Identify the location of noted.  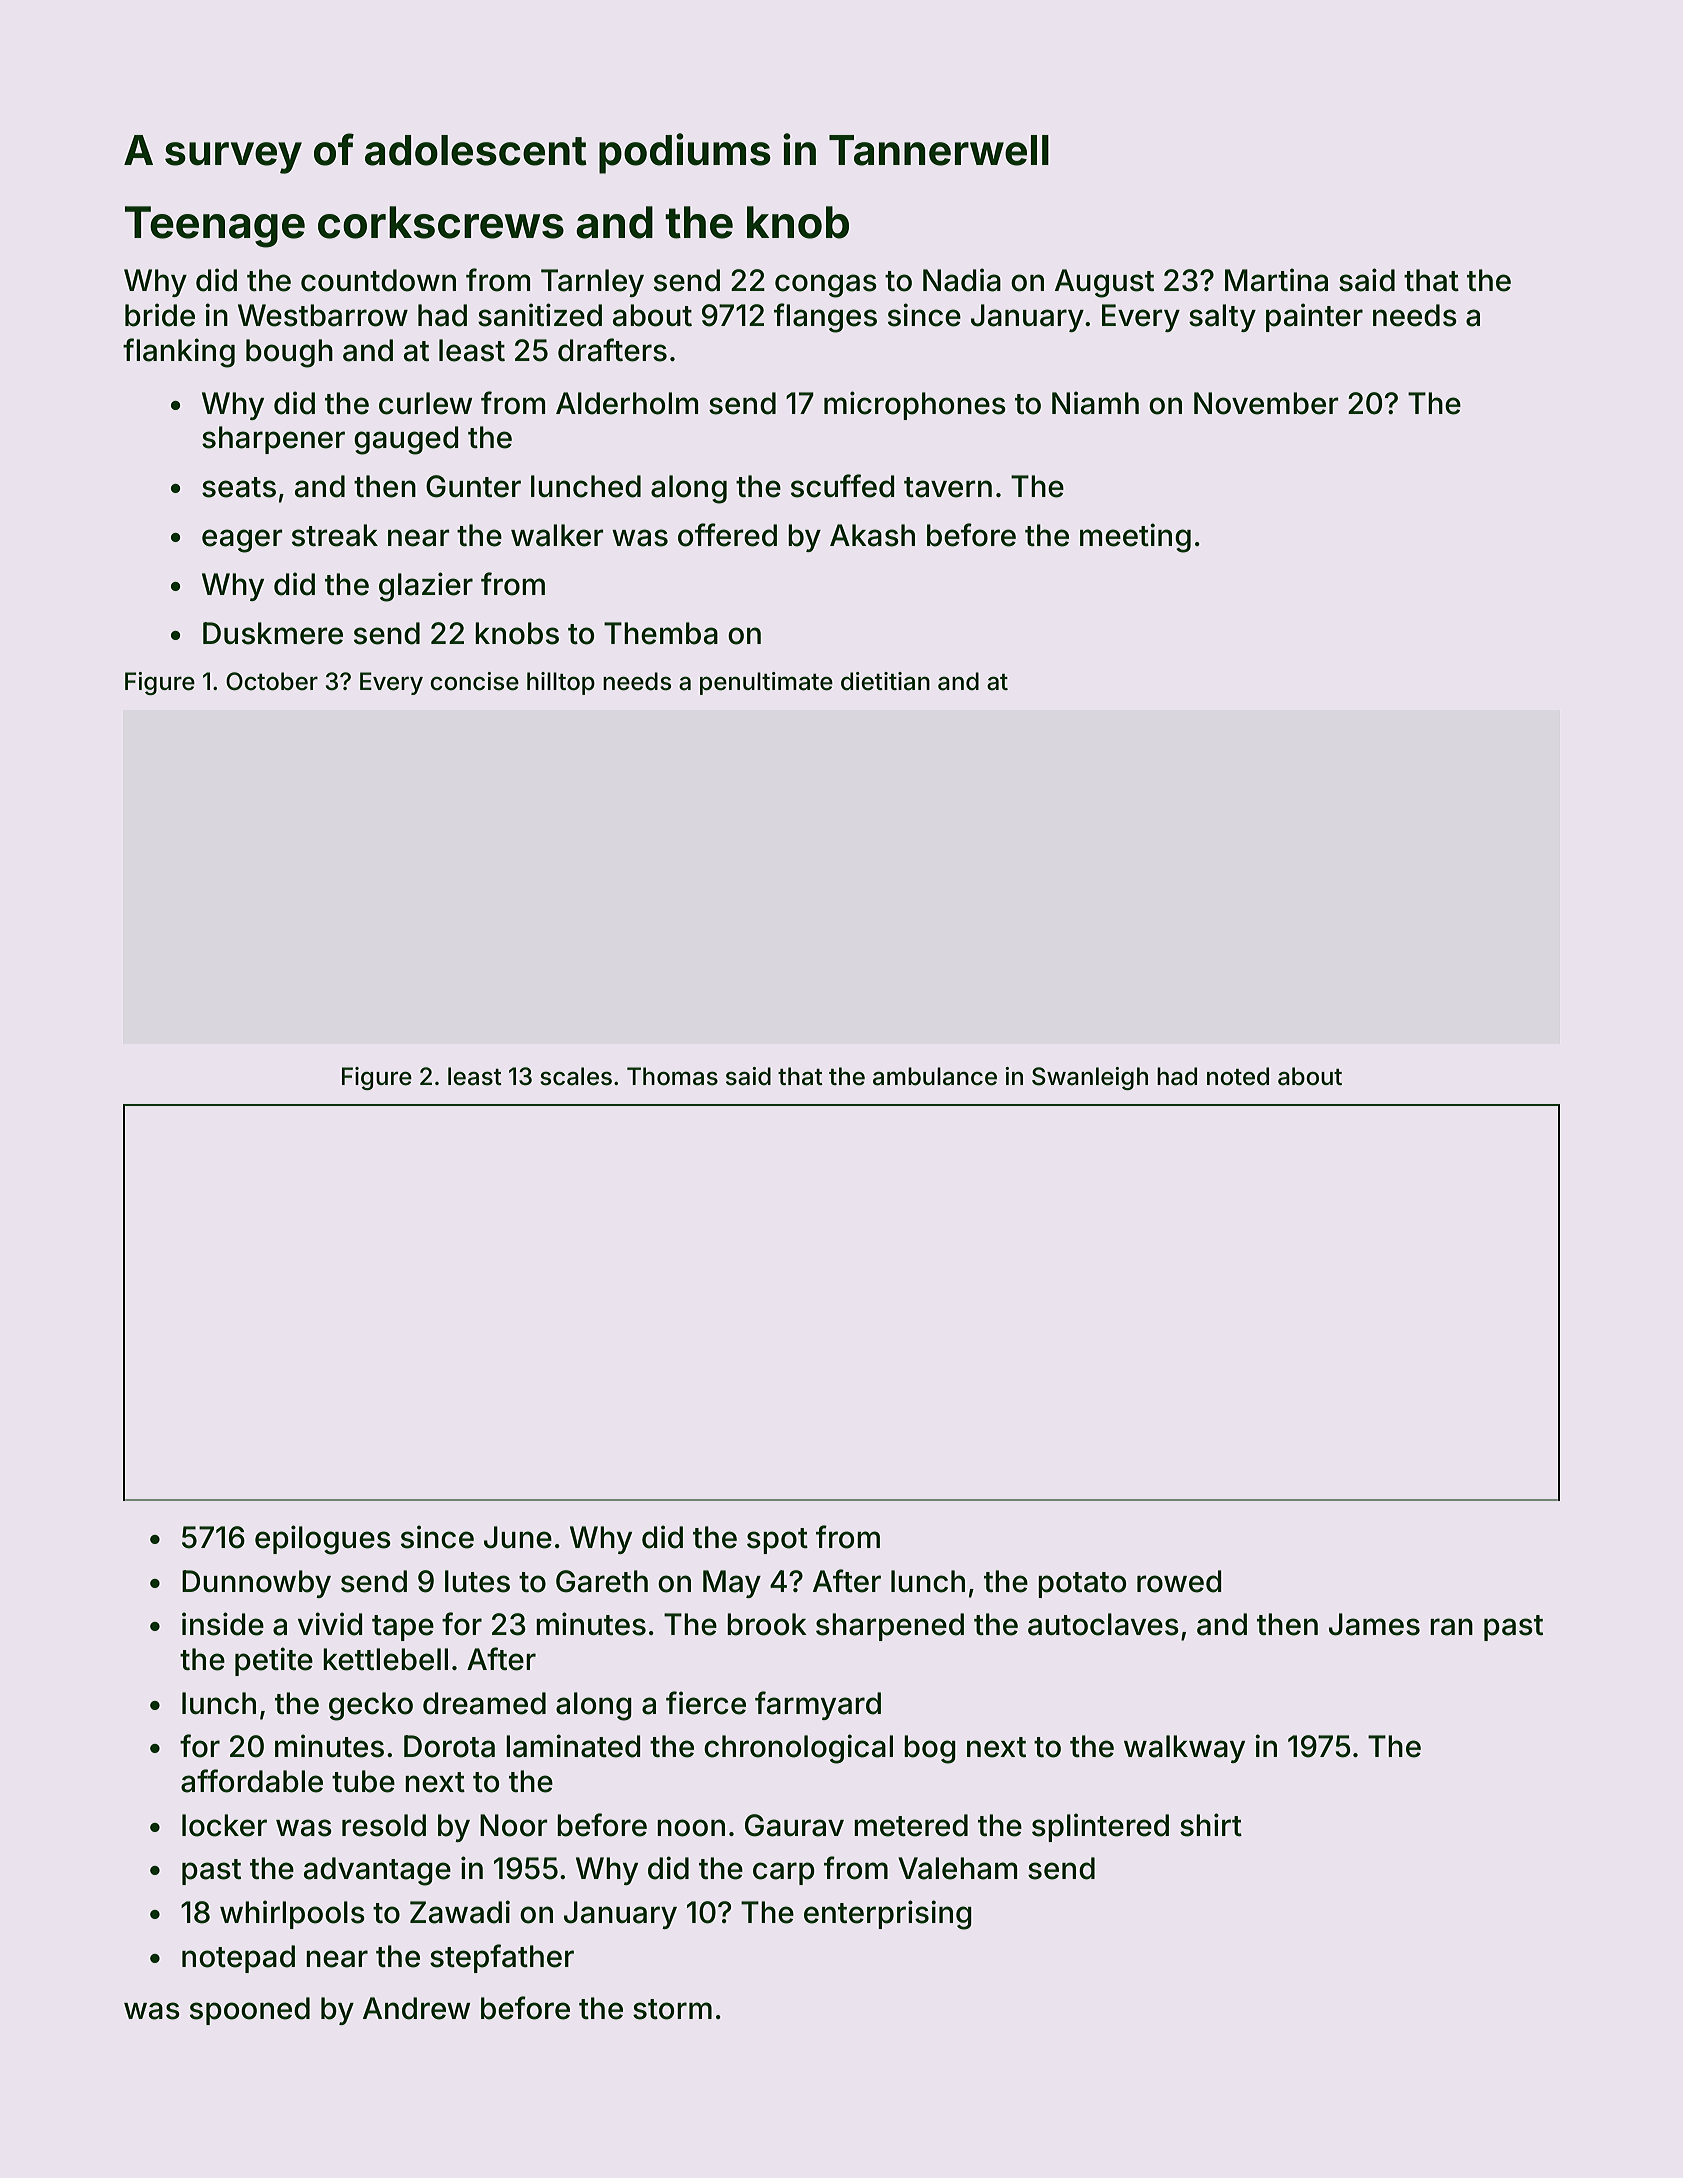
(1238, 1076).
